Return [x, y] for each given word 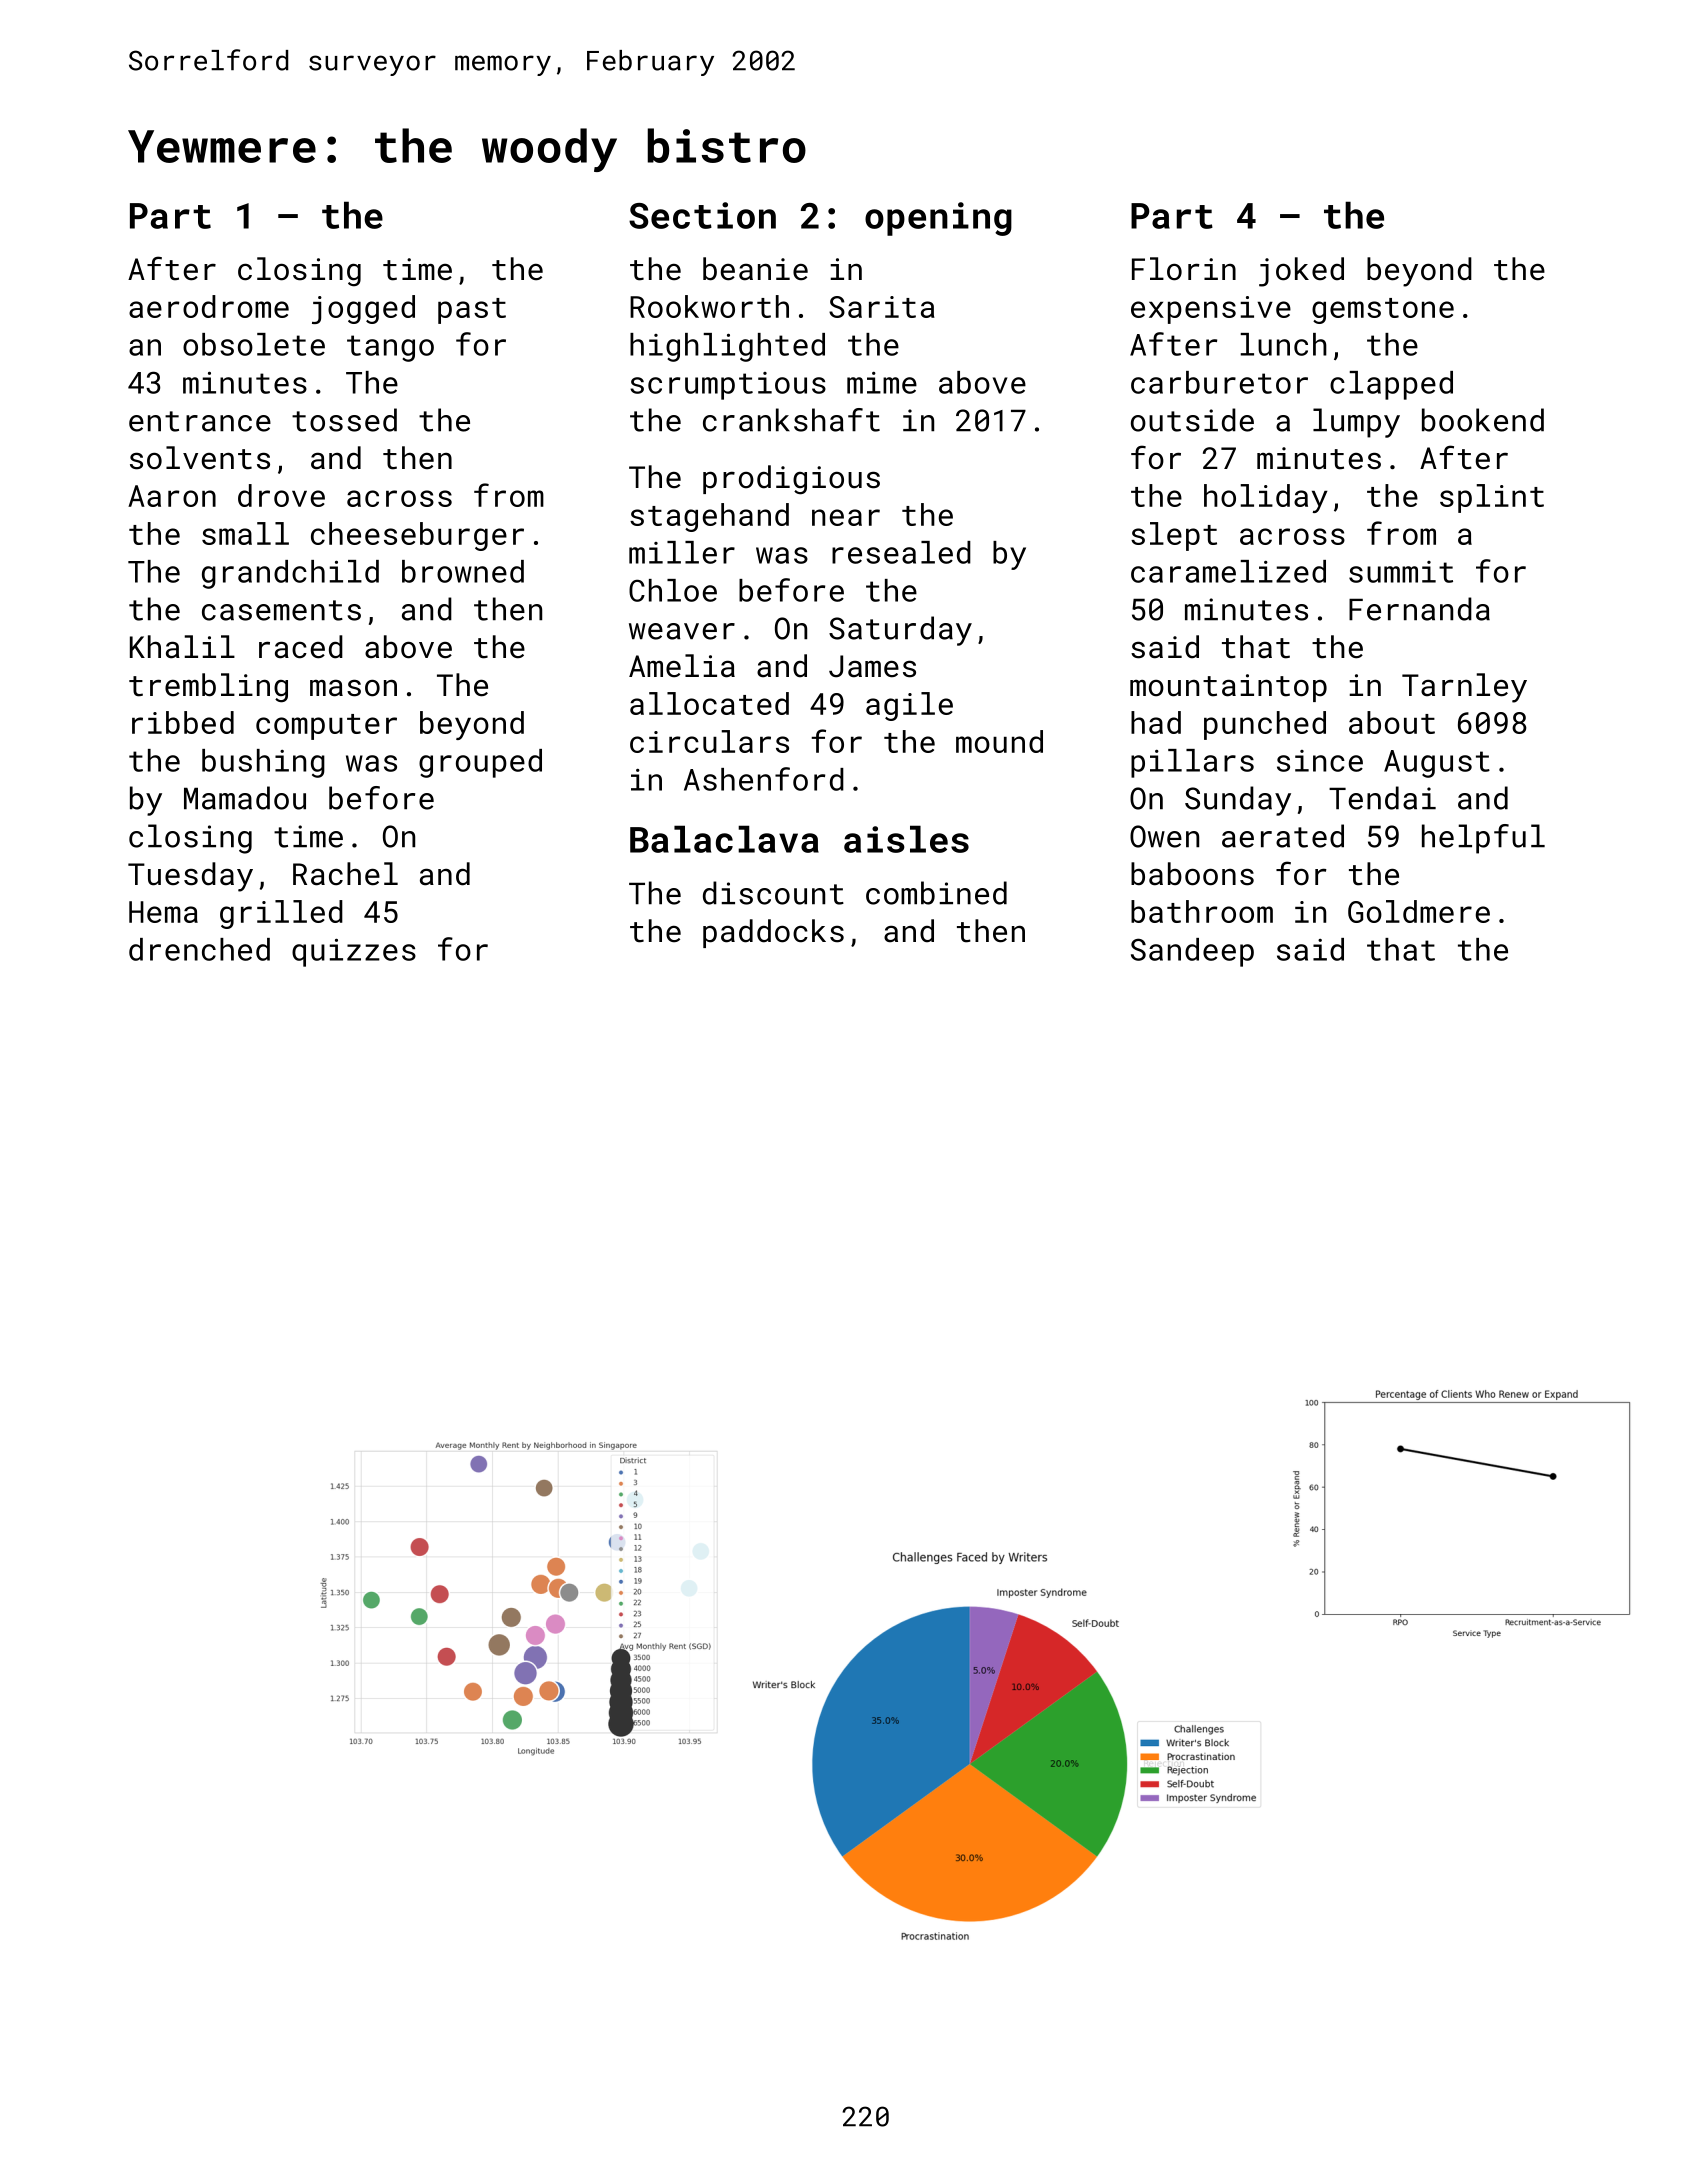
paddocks [773, 933]
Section [702, 215]
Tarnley [1464, 688]
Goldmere [1419, 911]
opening [938, 219]
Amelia [682, 666]
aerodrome [209, 306]
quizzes [354, 953]
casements [281, 610]
